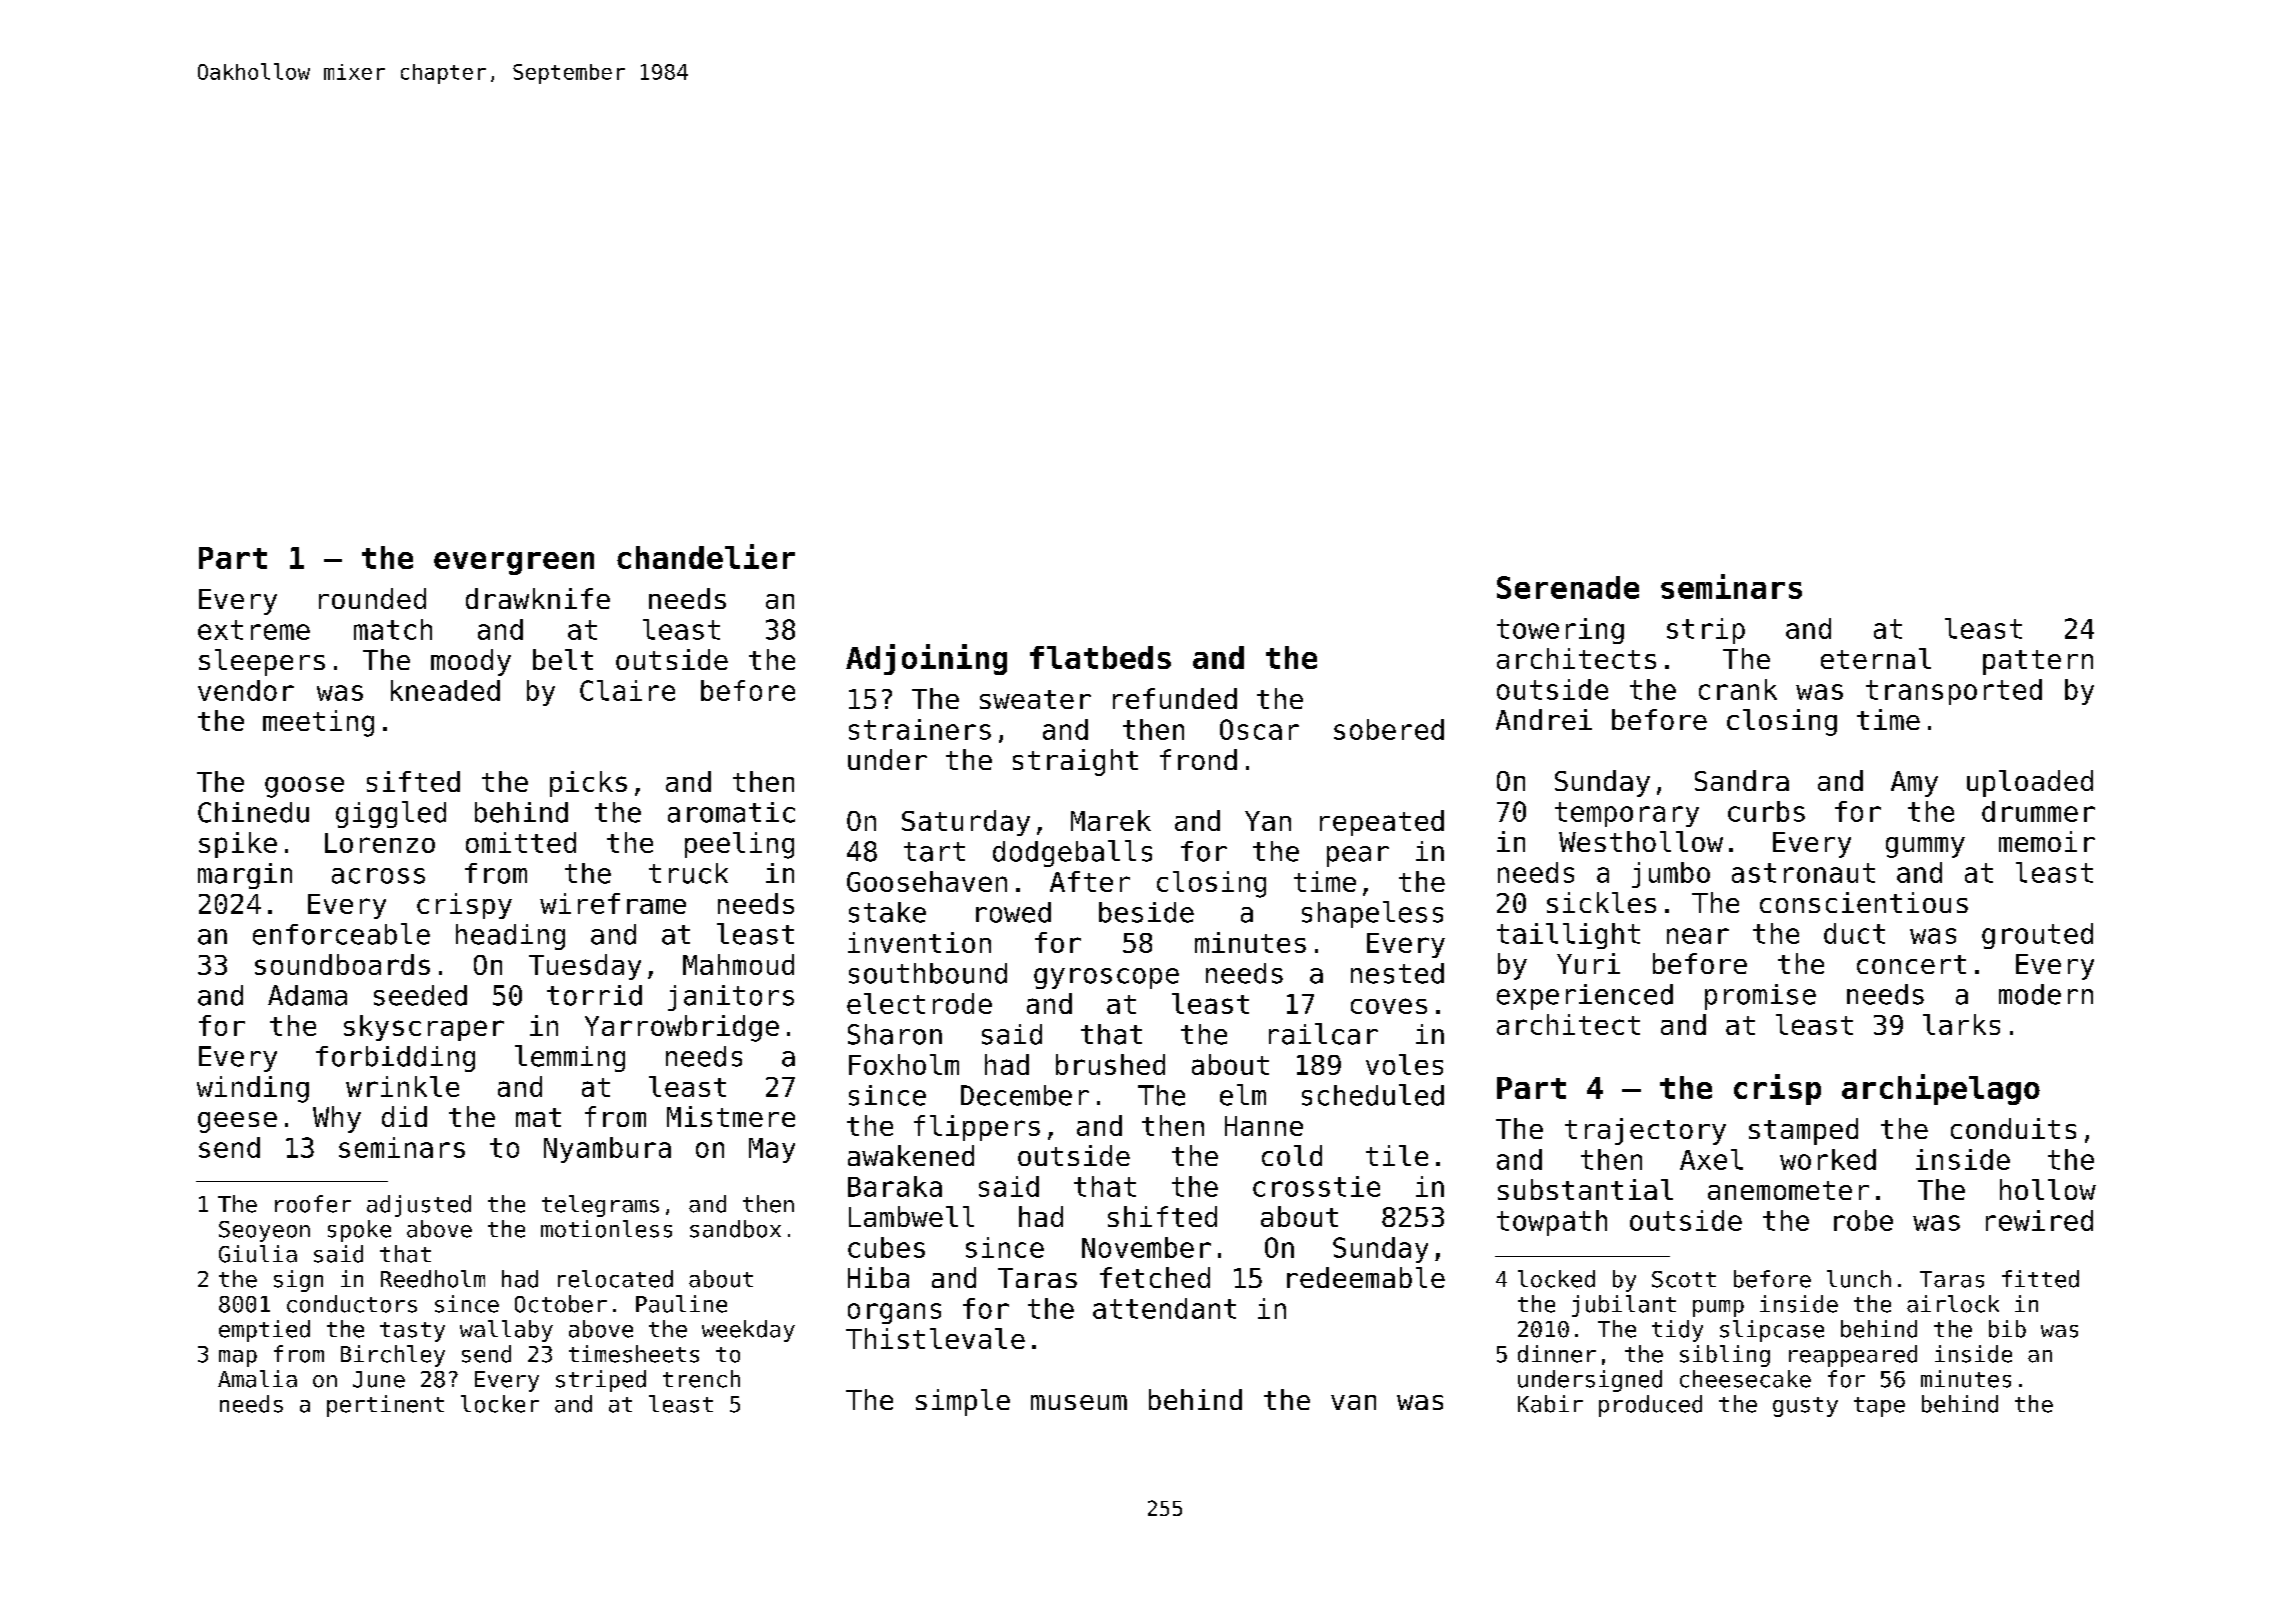 The width and height of the image is (2292, 1620). I want to click on pattern, so click(2038, 662).
